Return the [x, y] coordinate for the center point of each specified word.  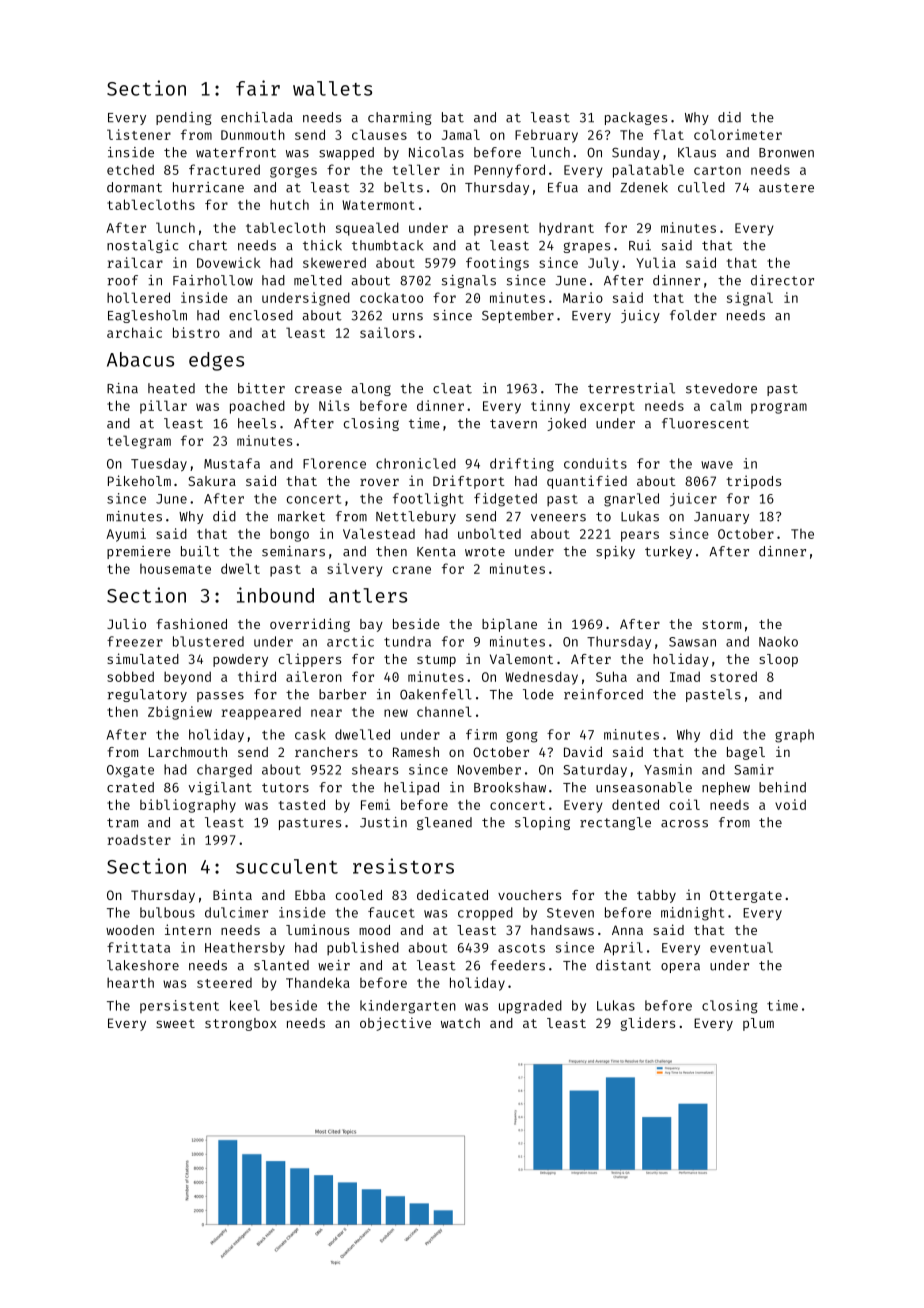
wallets [332, 88]
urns [408, 317]
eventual [741, 947]
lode [538, 694]
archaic [134, 332]
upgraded [530, 1007]
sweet [175, 1023]
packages [636, 118]
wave [717, 465]
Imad [685, 676]
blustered [208, 641]
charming [399, 118]
